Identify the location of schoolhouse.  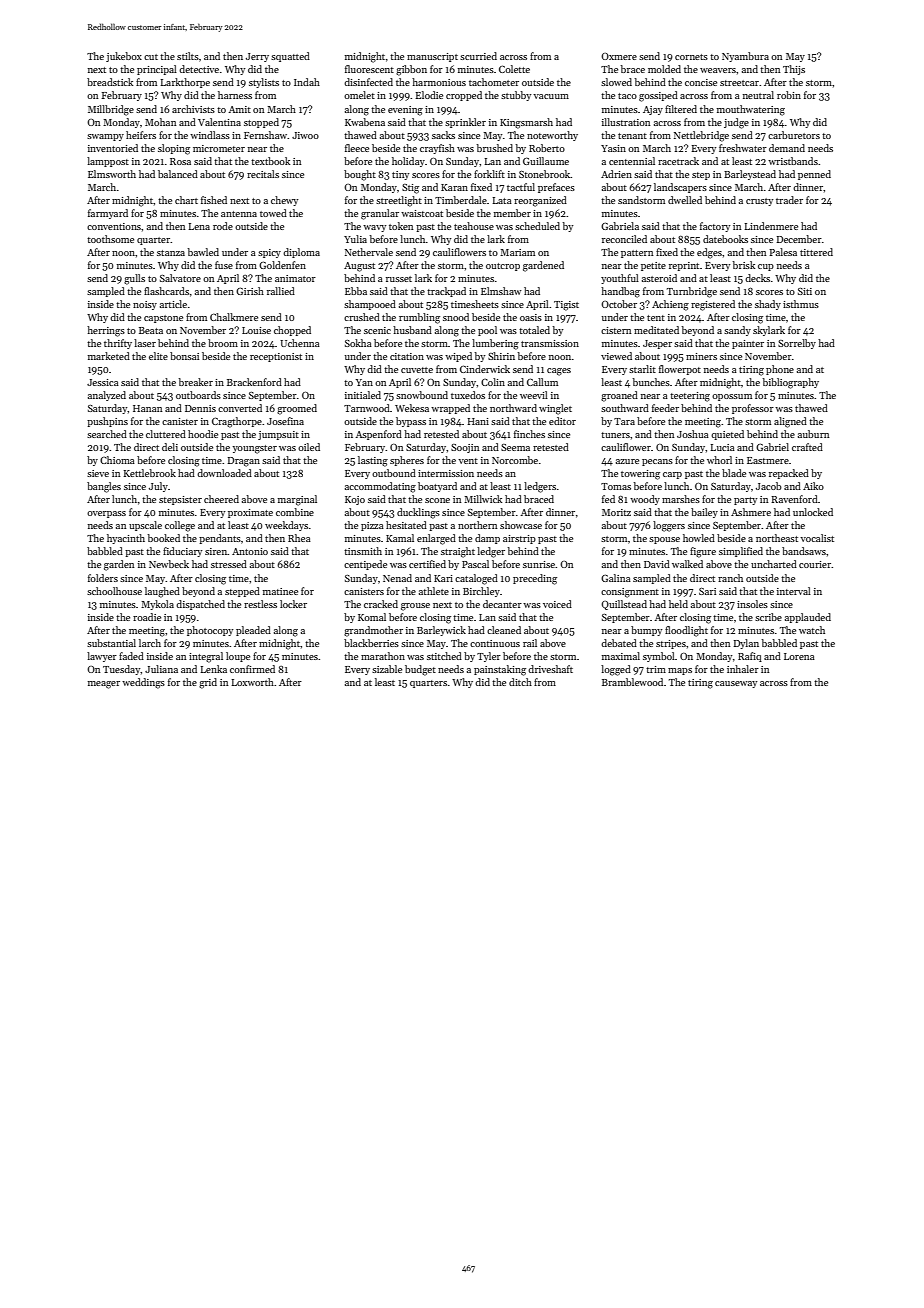
(114, 591).
